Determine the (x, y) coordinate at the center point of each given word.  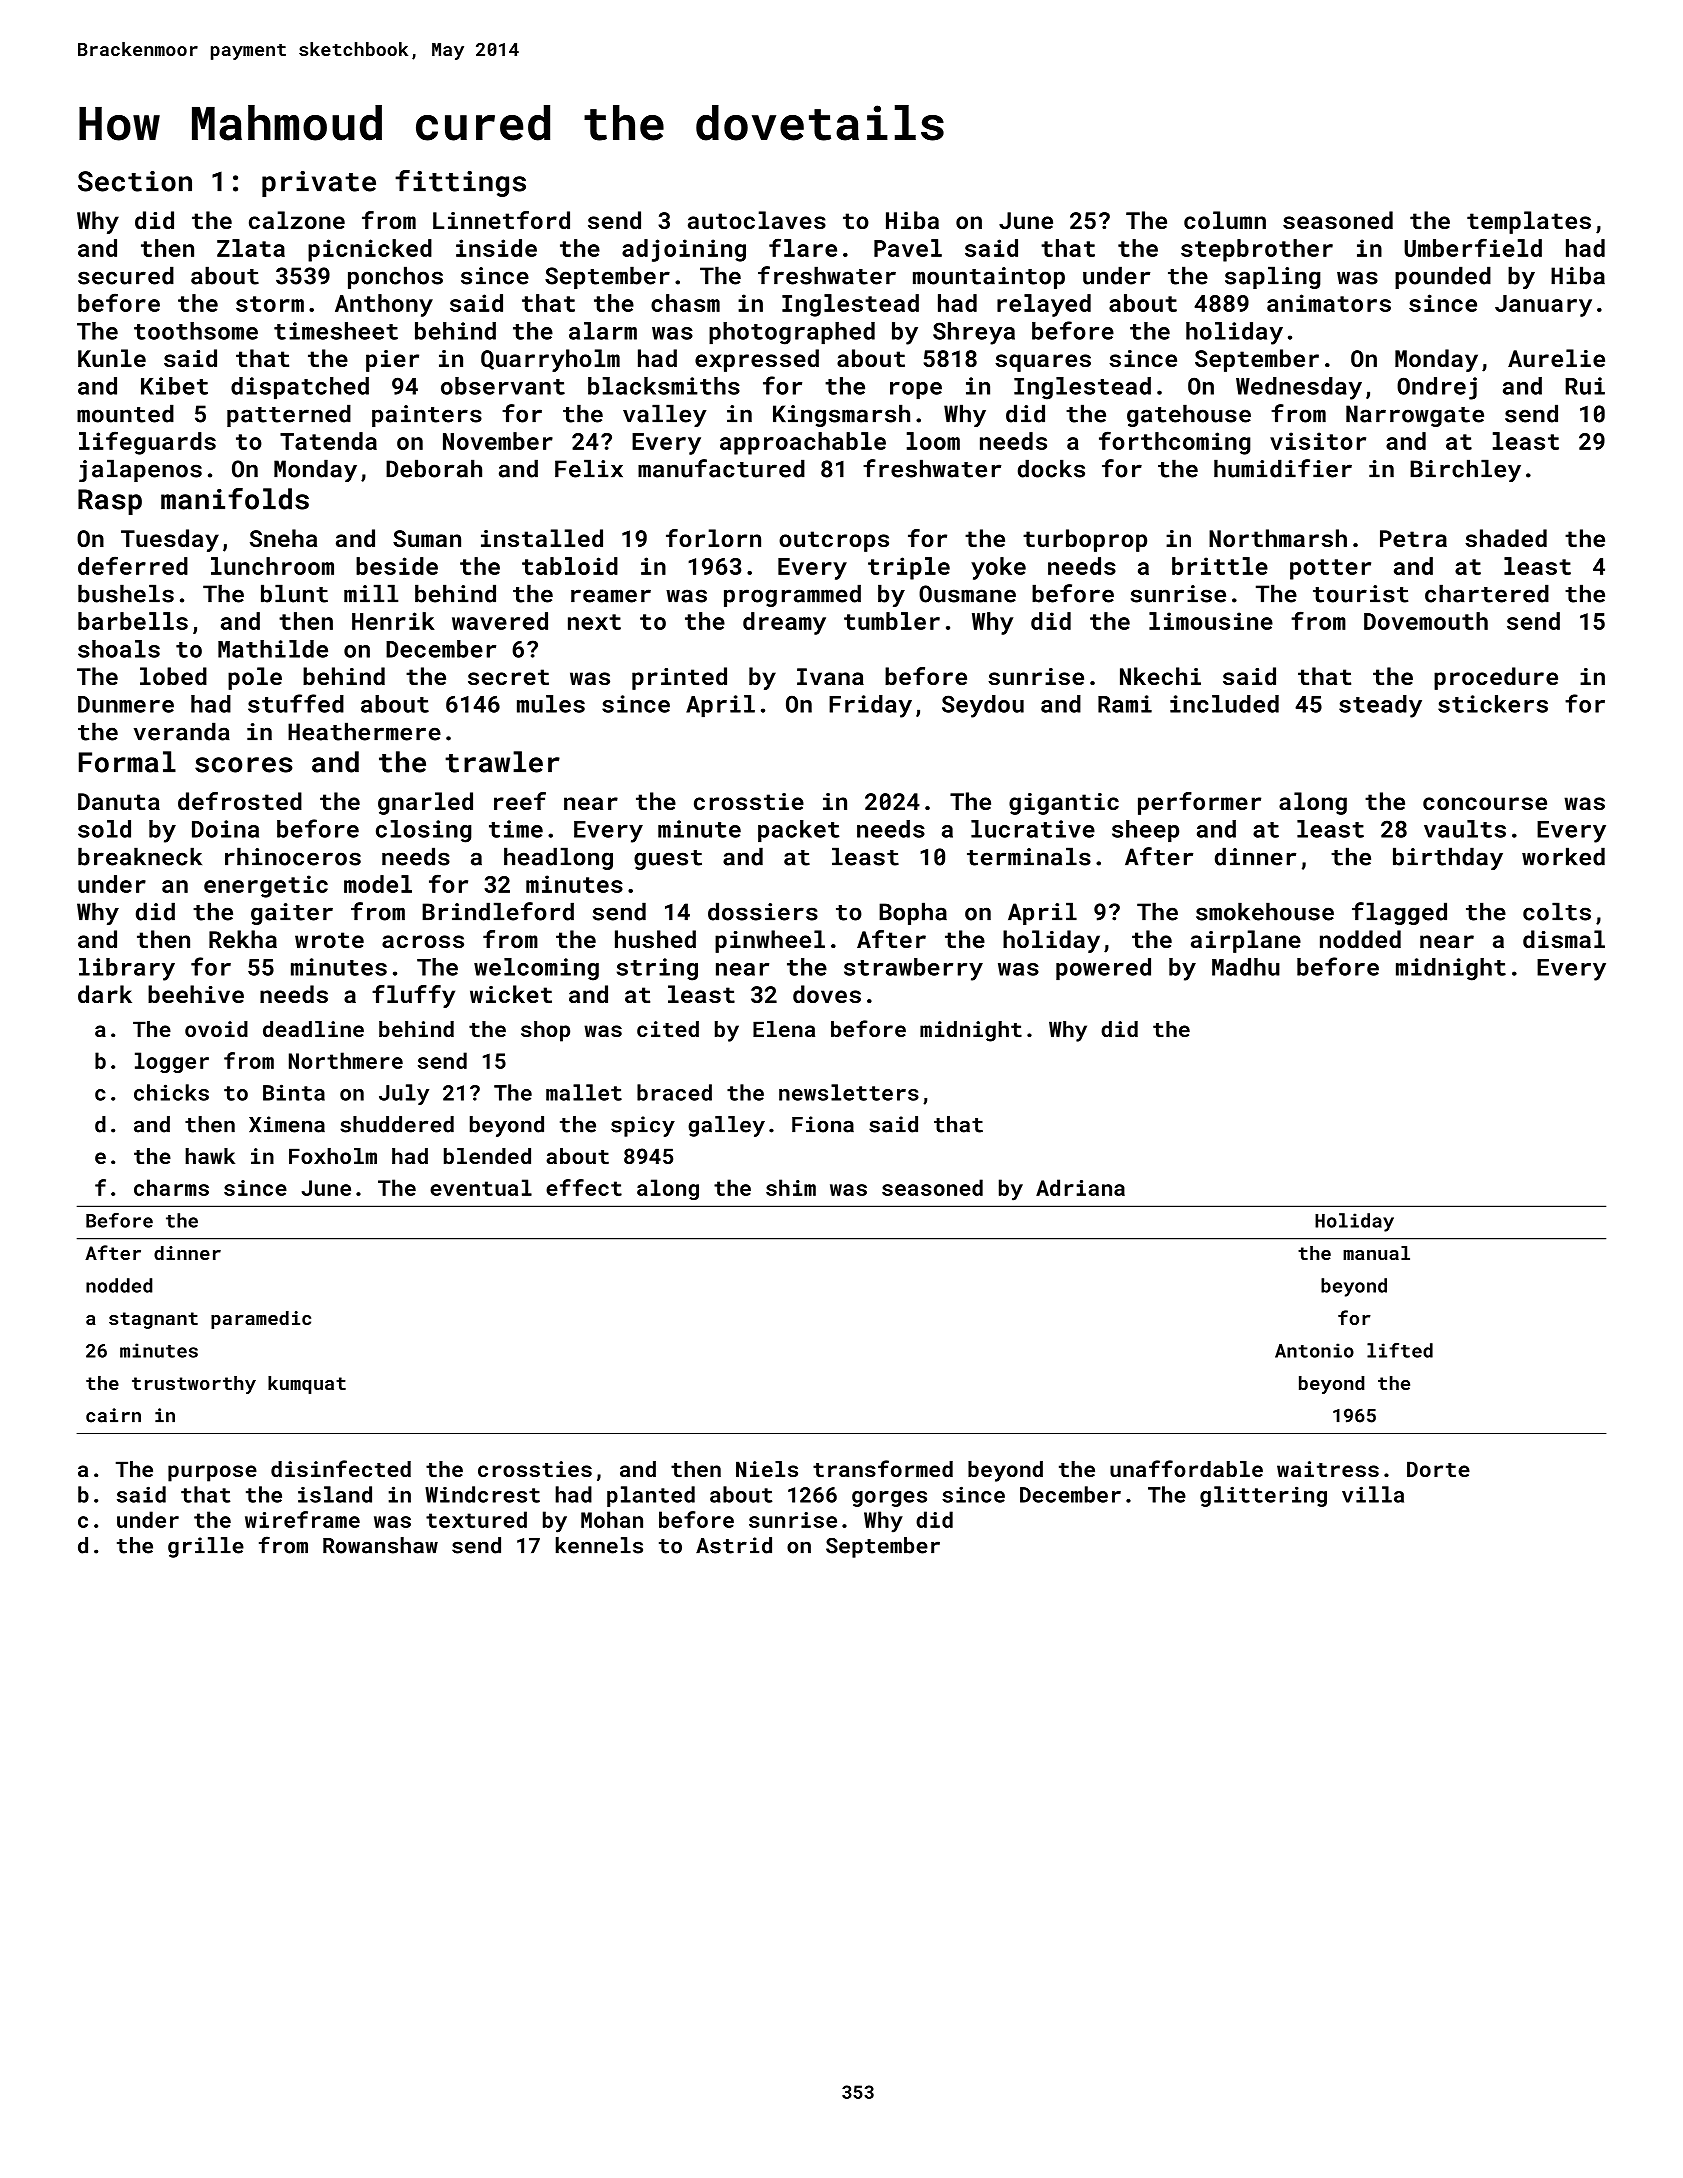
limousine (1211, 621)
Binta (294, 1092)
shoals (119, 649)
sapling (1272, 277)
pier (392, 361)
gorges (889, 1499)
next (594, 622)
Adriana (1080, 1187)
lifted (1400, 1350)
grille (206, 1547)
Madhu (1246, 967)
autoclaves (757, 220)
